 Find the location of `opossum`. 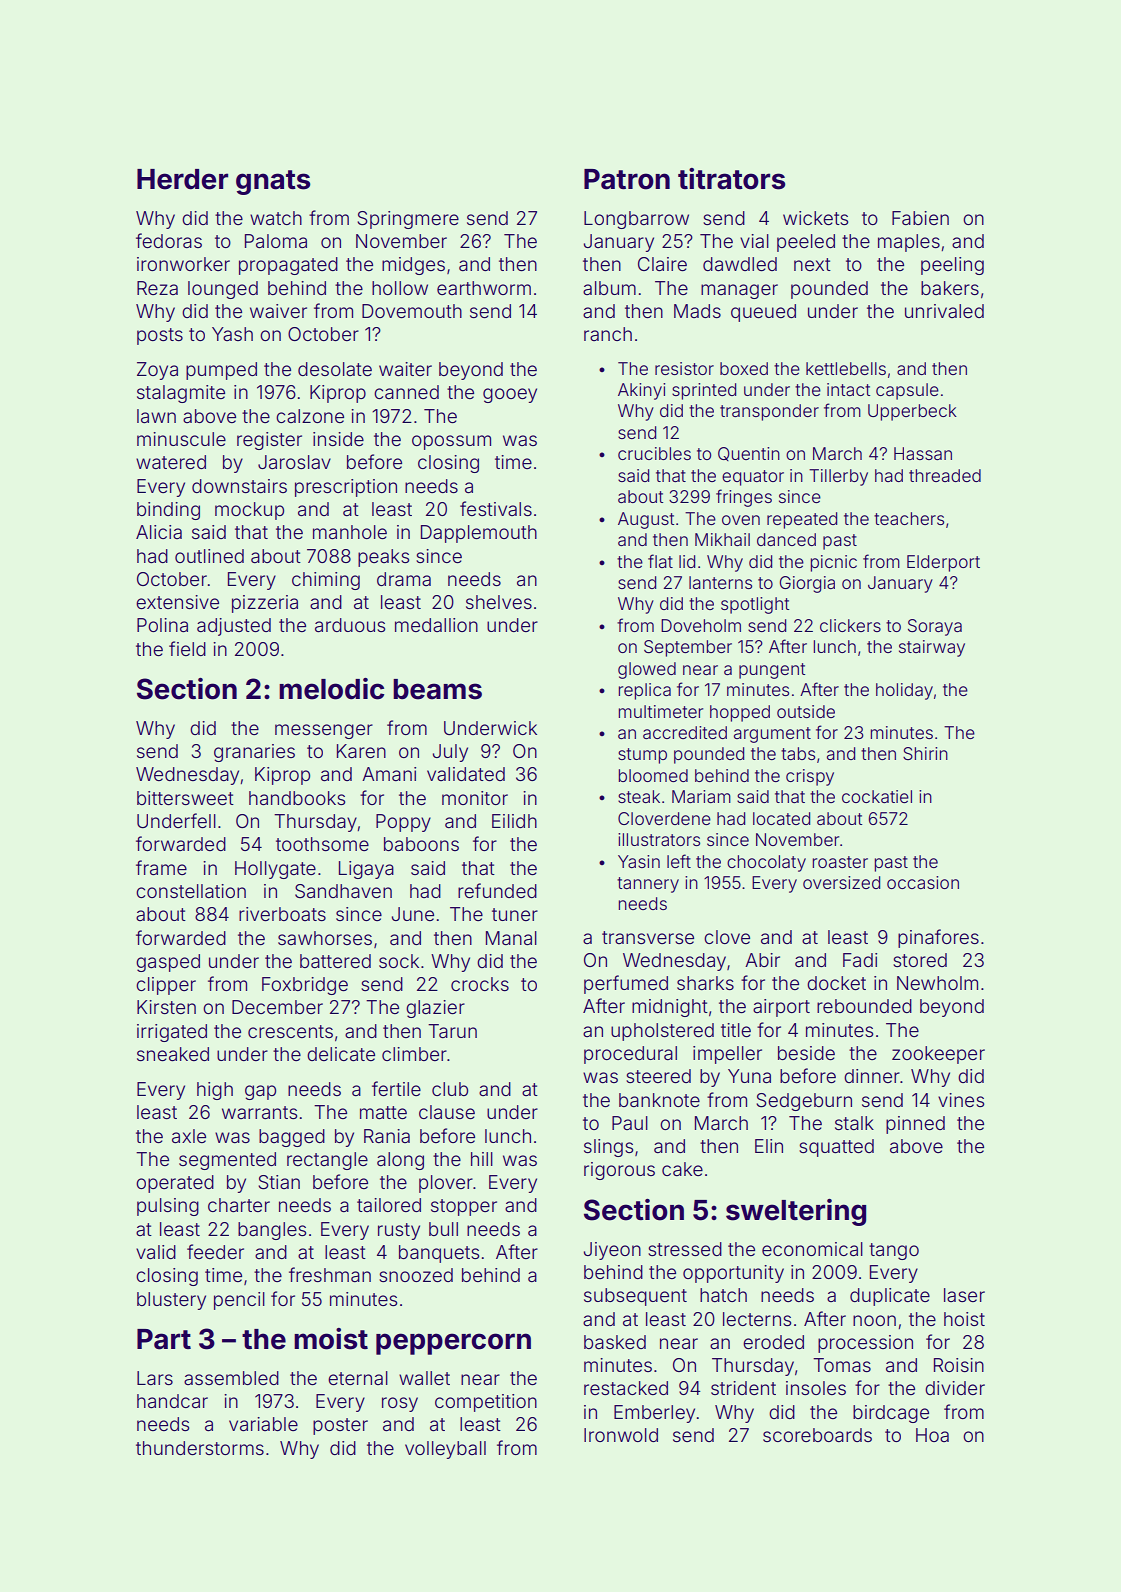

opossum is located at coordinates (451, 442).
